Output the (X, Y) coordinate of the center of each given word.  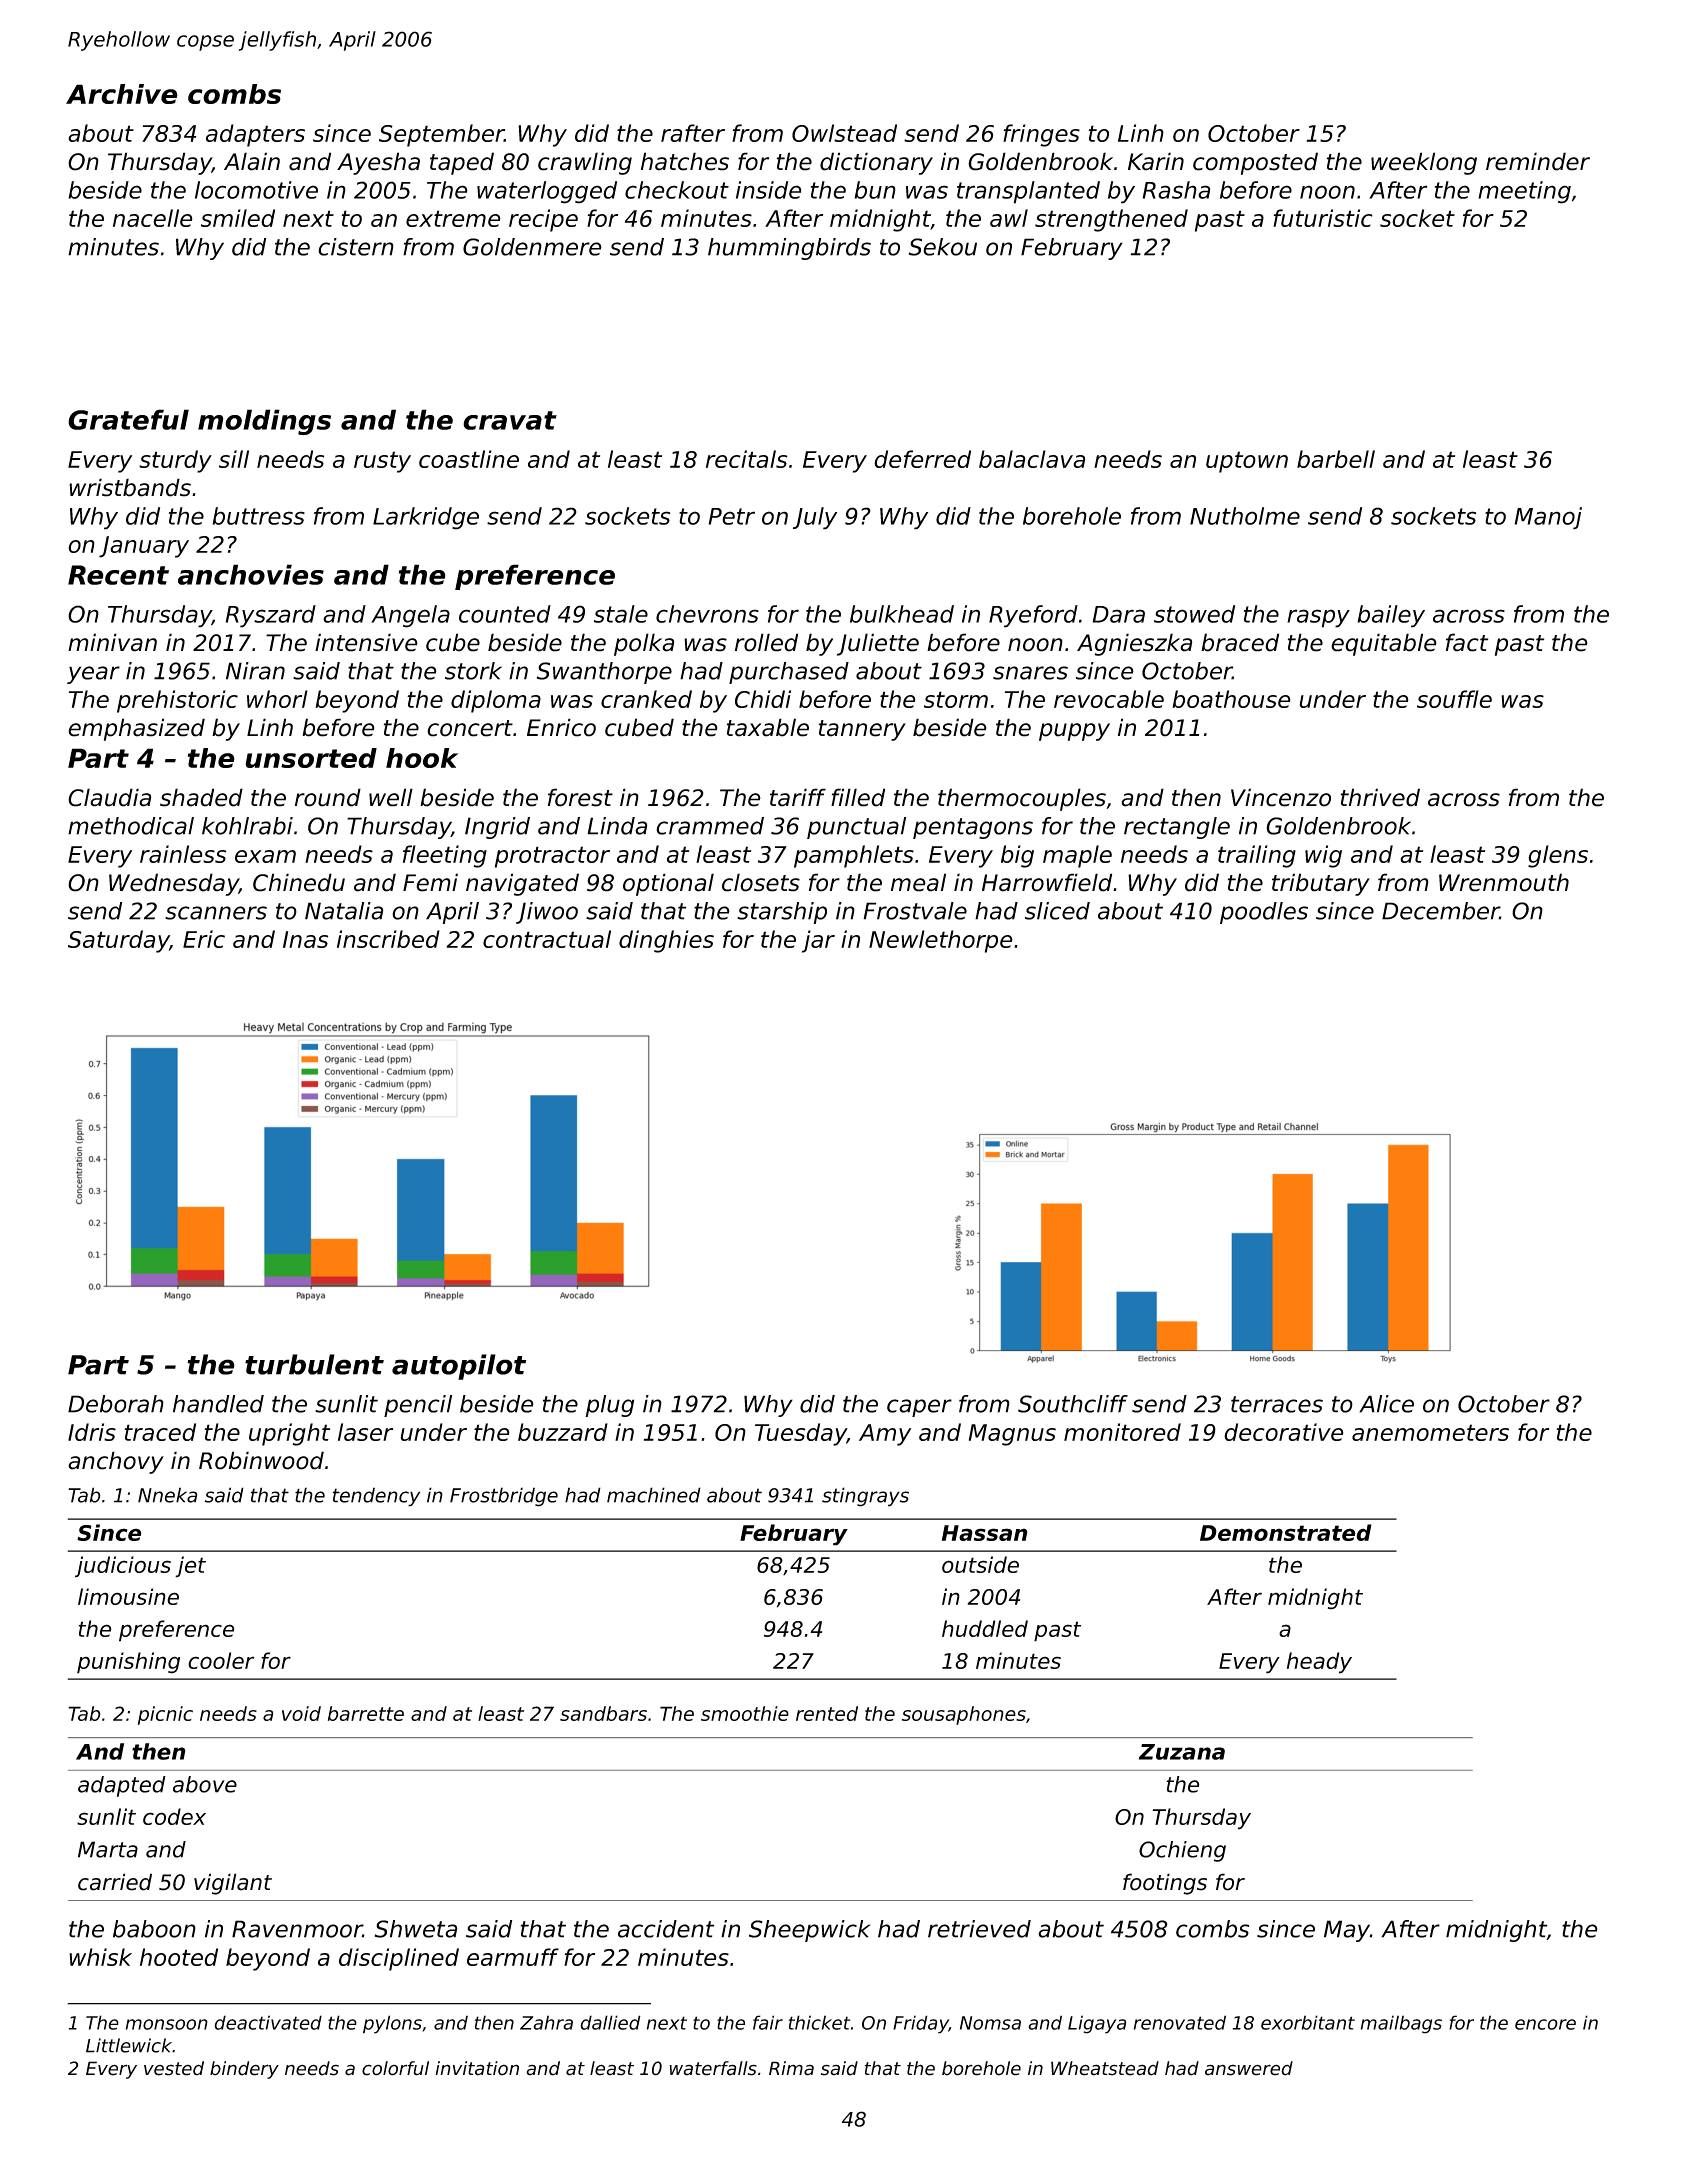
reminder (1538, 161)
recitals (746, 459)
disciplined (399, 1959)
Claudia (109, 797)
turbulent (314, 1364)
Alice (1386, 1404)
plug (609, 1406)
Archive (122, 94)
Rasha (1176, 190)
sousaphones (964, 1715)
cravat (510, 420)
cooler (221, 1660)
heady (1319, 1663)
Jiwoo (547, 913)
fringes (1041, 135)
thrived (1380, 797)
